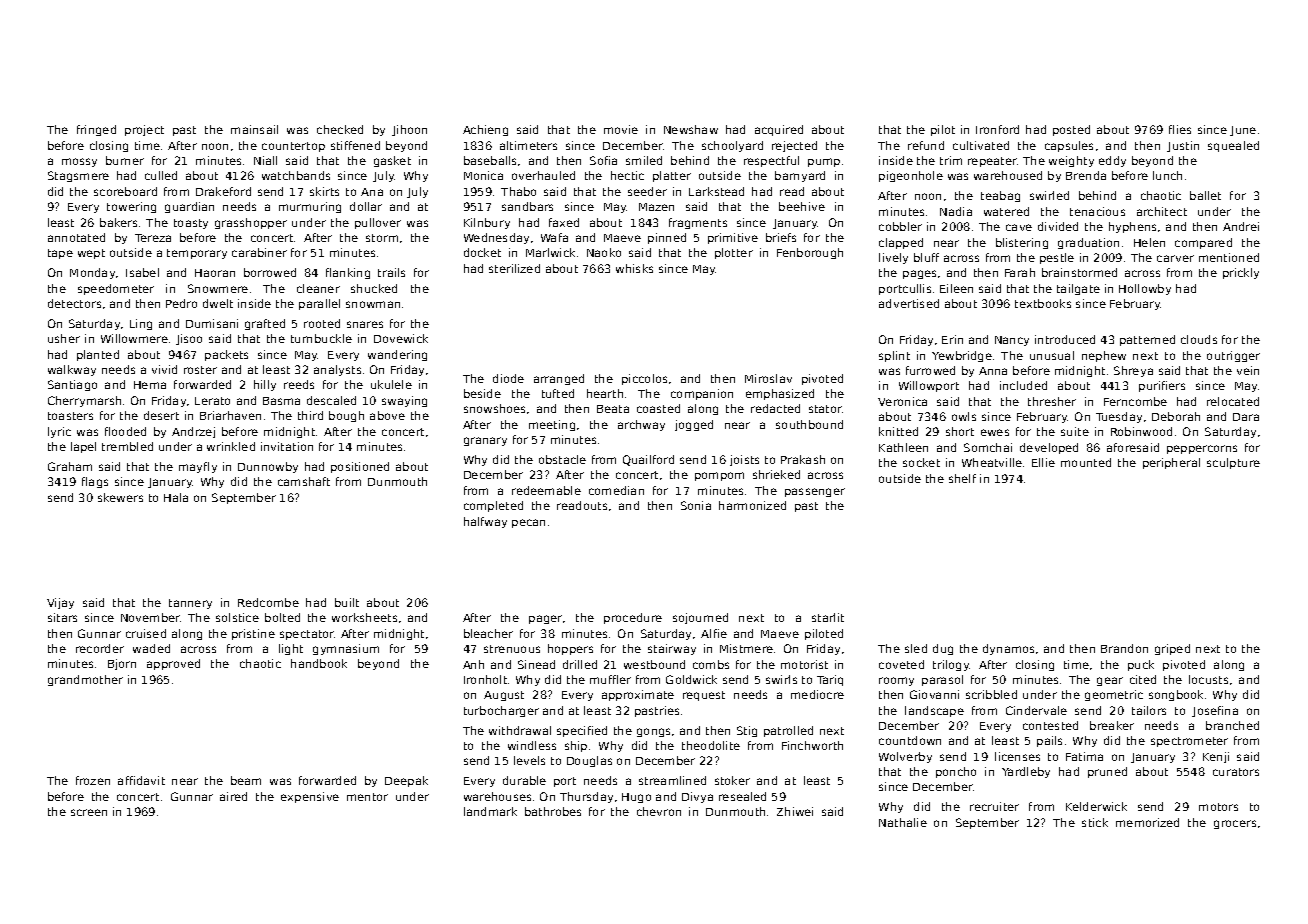  I want to click on Shreya, so click(1133, 371).
